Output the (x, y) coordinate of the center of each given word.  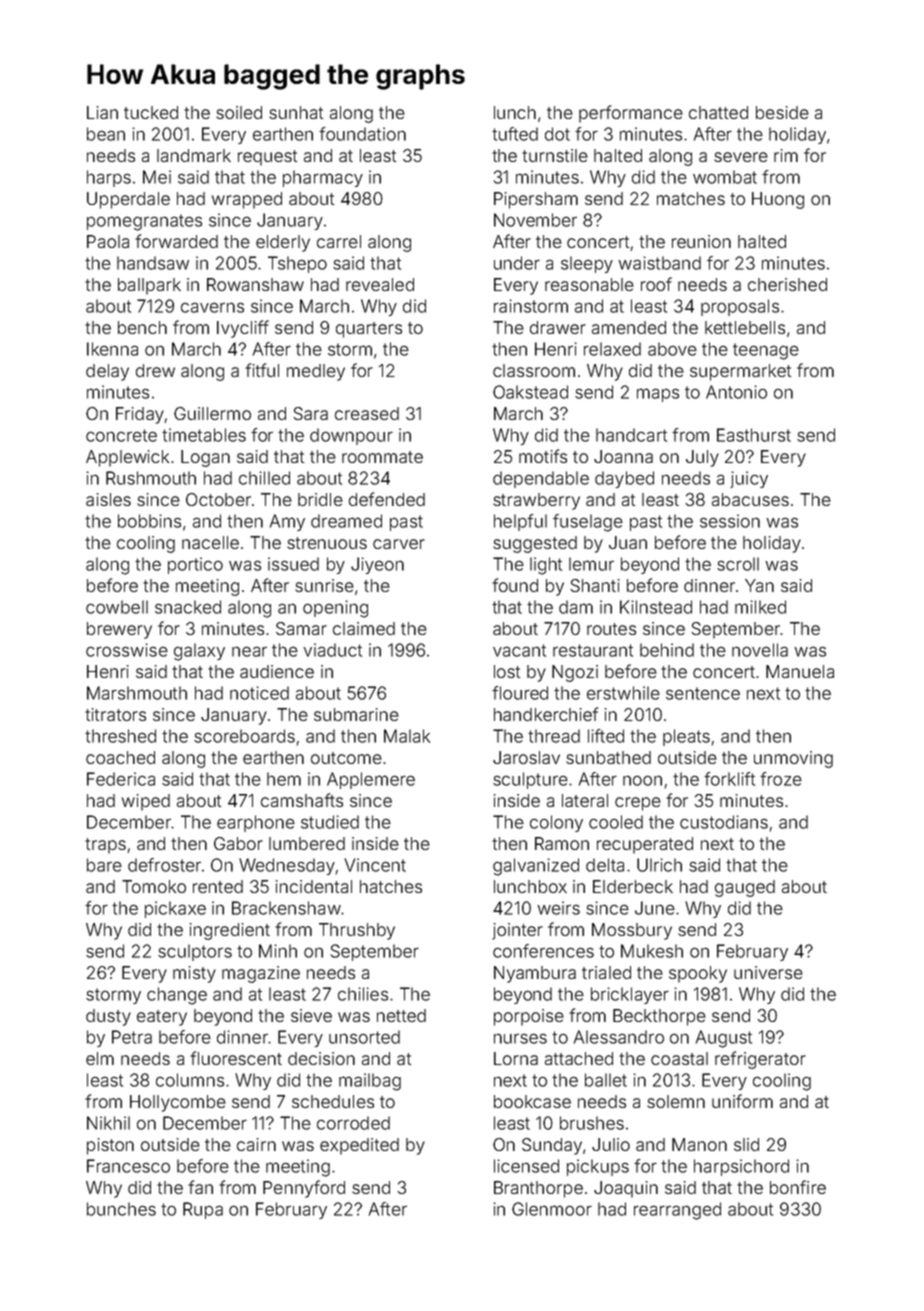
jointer (517, 931)
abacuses (750, 499)
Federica (121, 779)
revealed (380, 284)
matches (691, 198)
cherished (787, 284)
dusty (108, 1017)
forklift (729, 779)
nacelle (210, 542)
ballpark (149, 286)
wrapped (247, 200)
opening (335, 609)
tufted (515, 134)
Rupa (203, 1210)
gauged (745, 888)
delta (605, 865)
